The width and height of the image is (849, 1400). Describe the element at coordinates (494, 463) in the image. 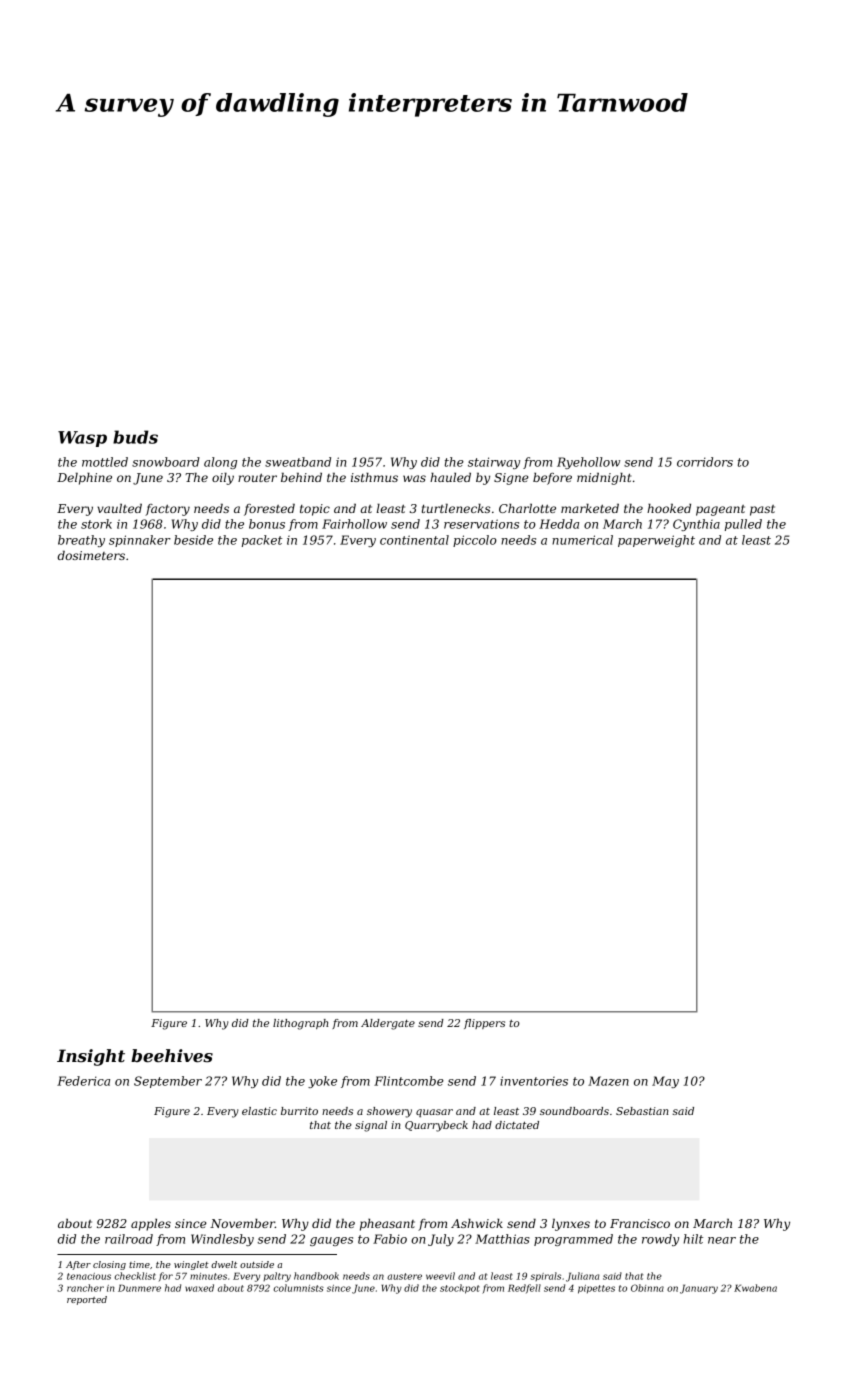

I see `stairway` at that location.
